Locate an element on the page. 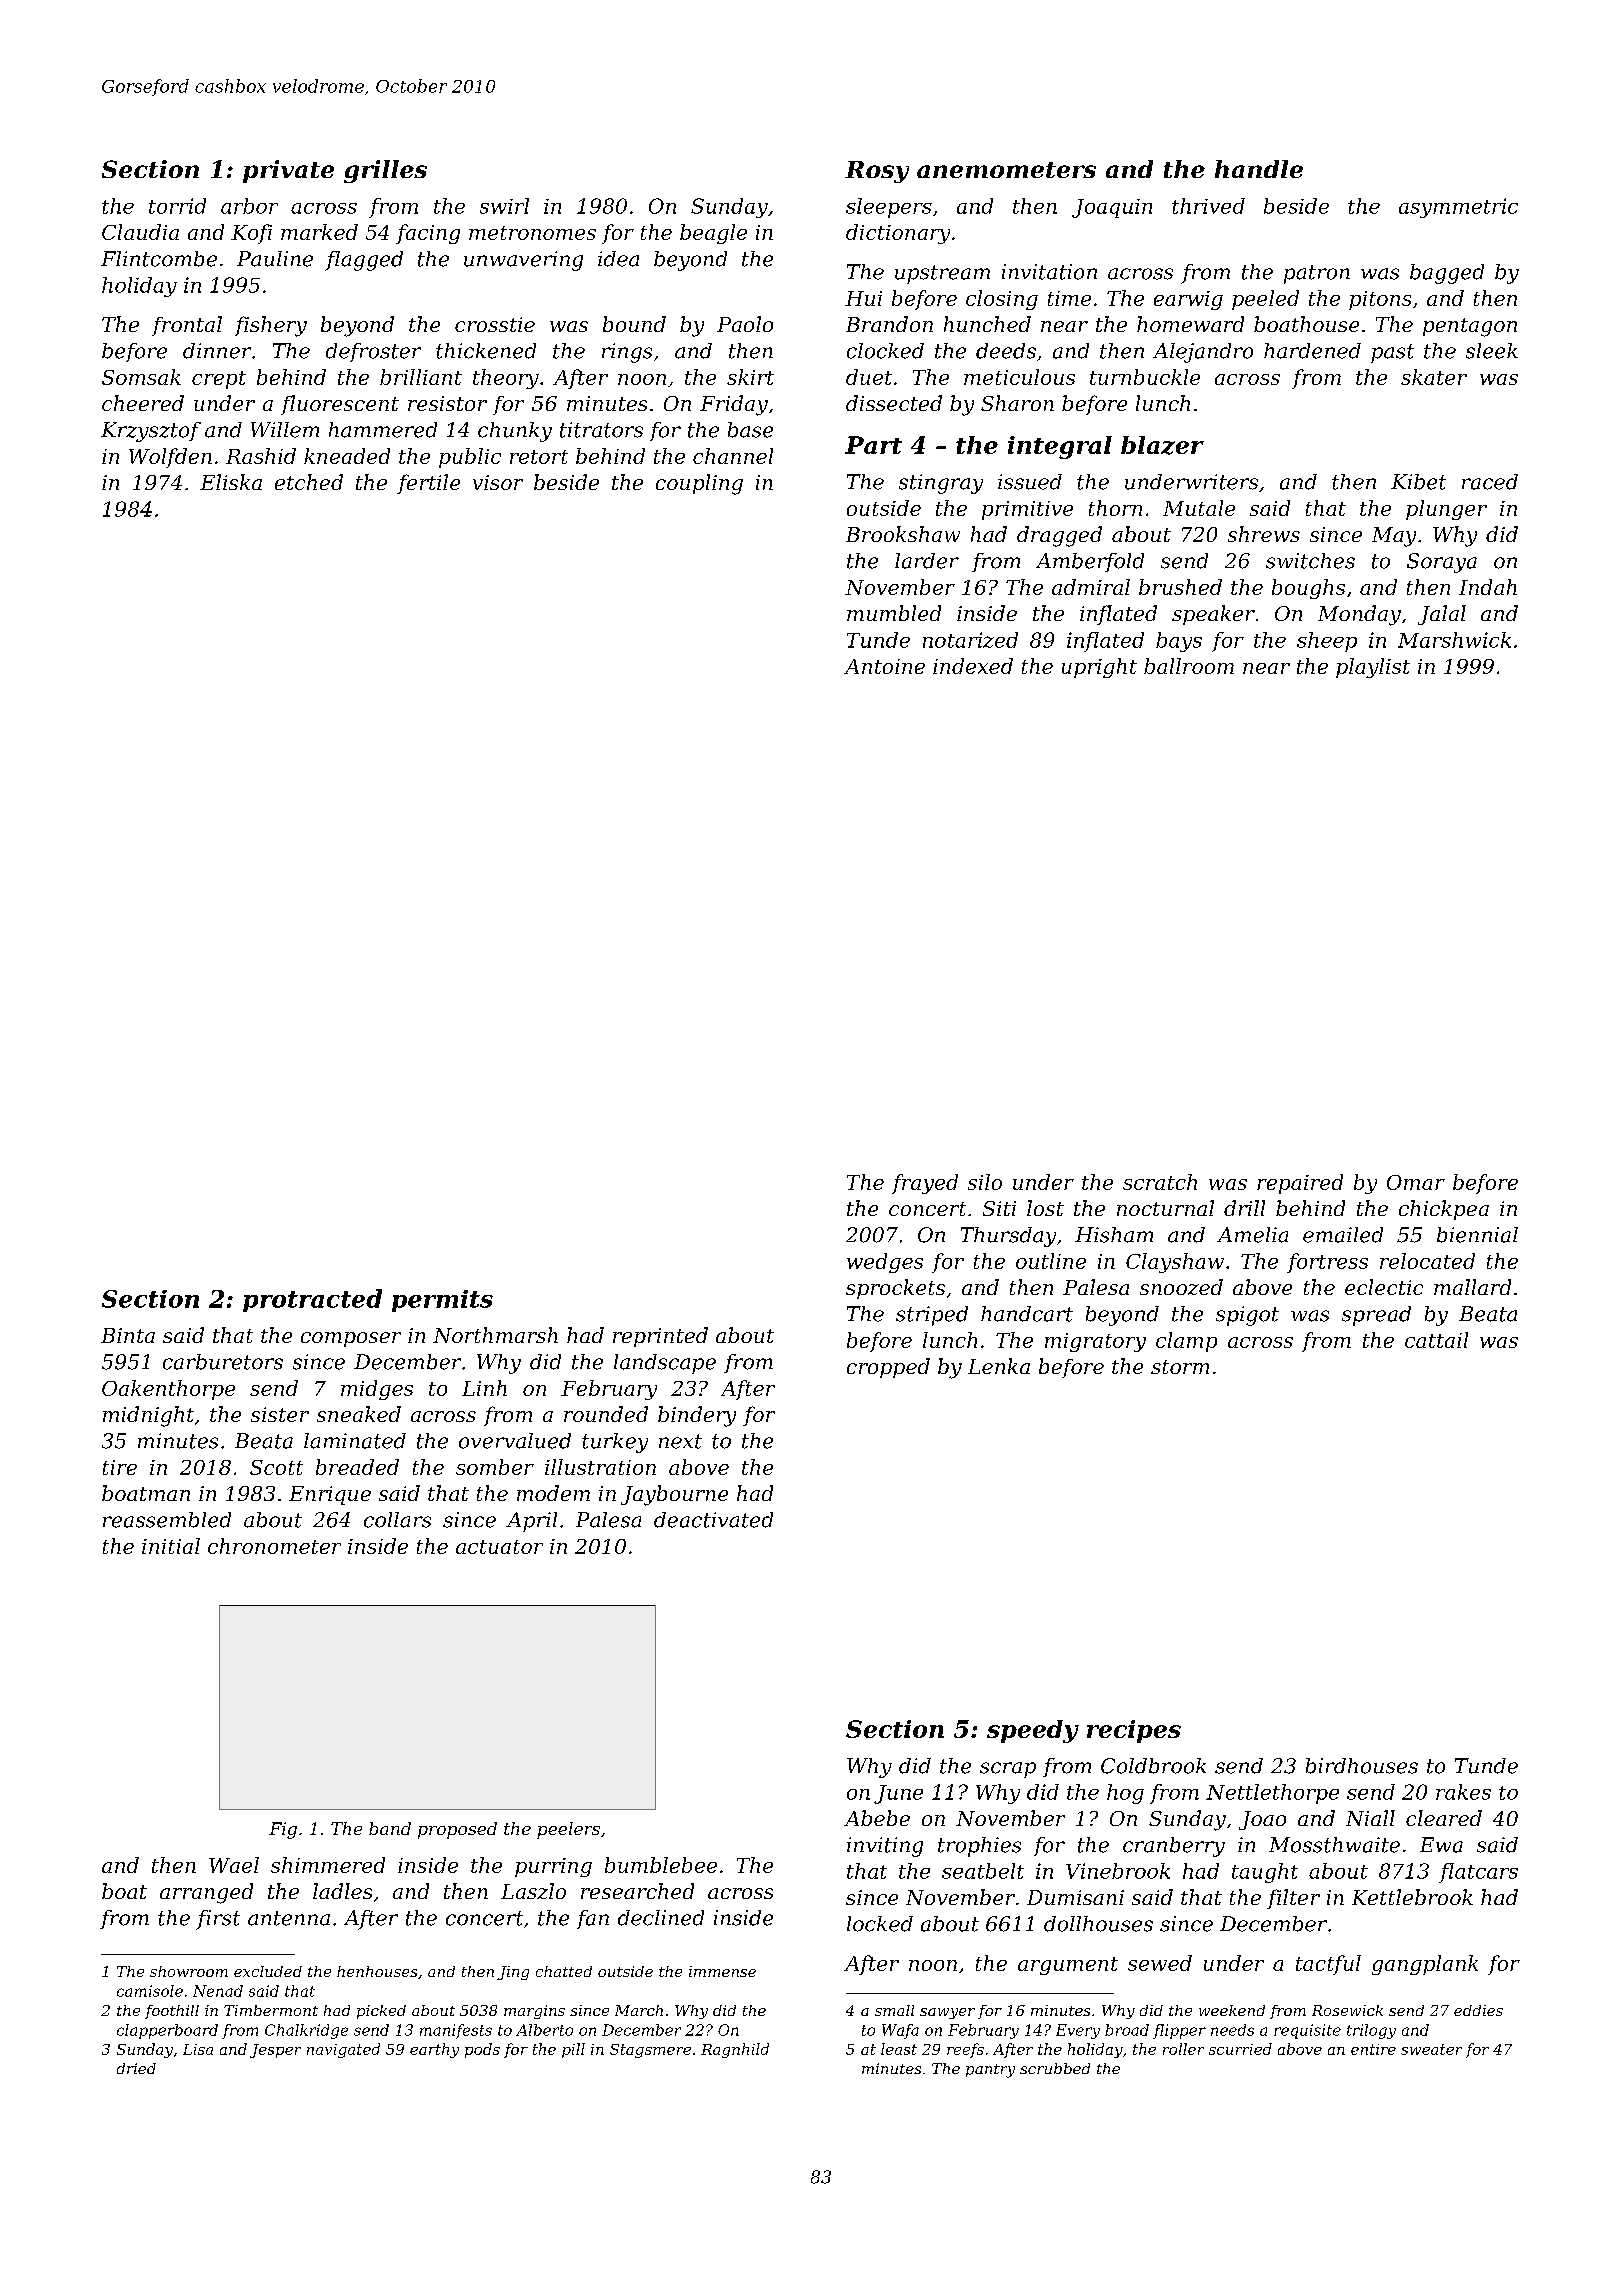 The width and height of the document is (1620, 2292). repaired is located at coordinates (1300, 1184).
